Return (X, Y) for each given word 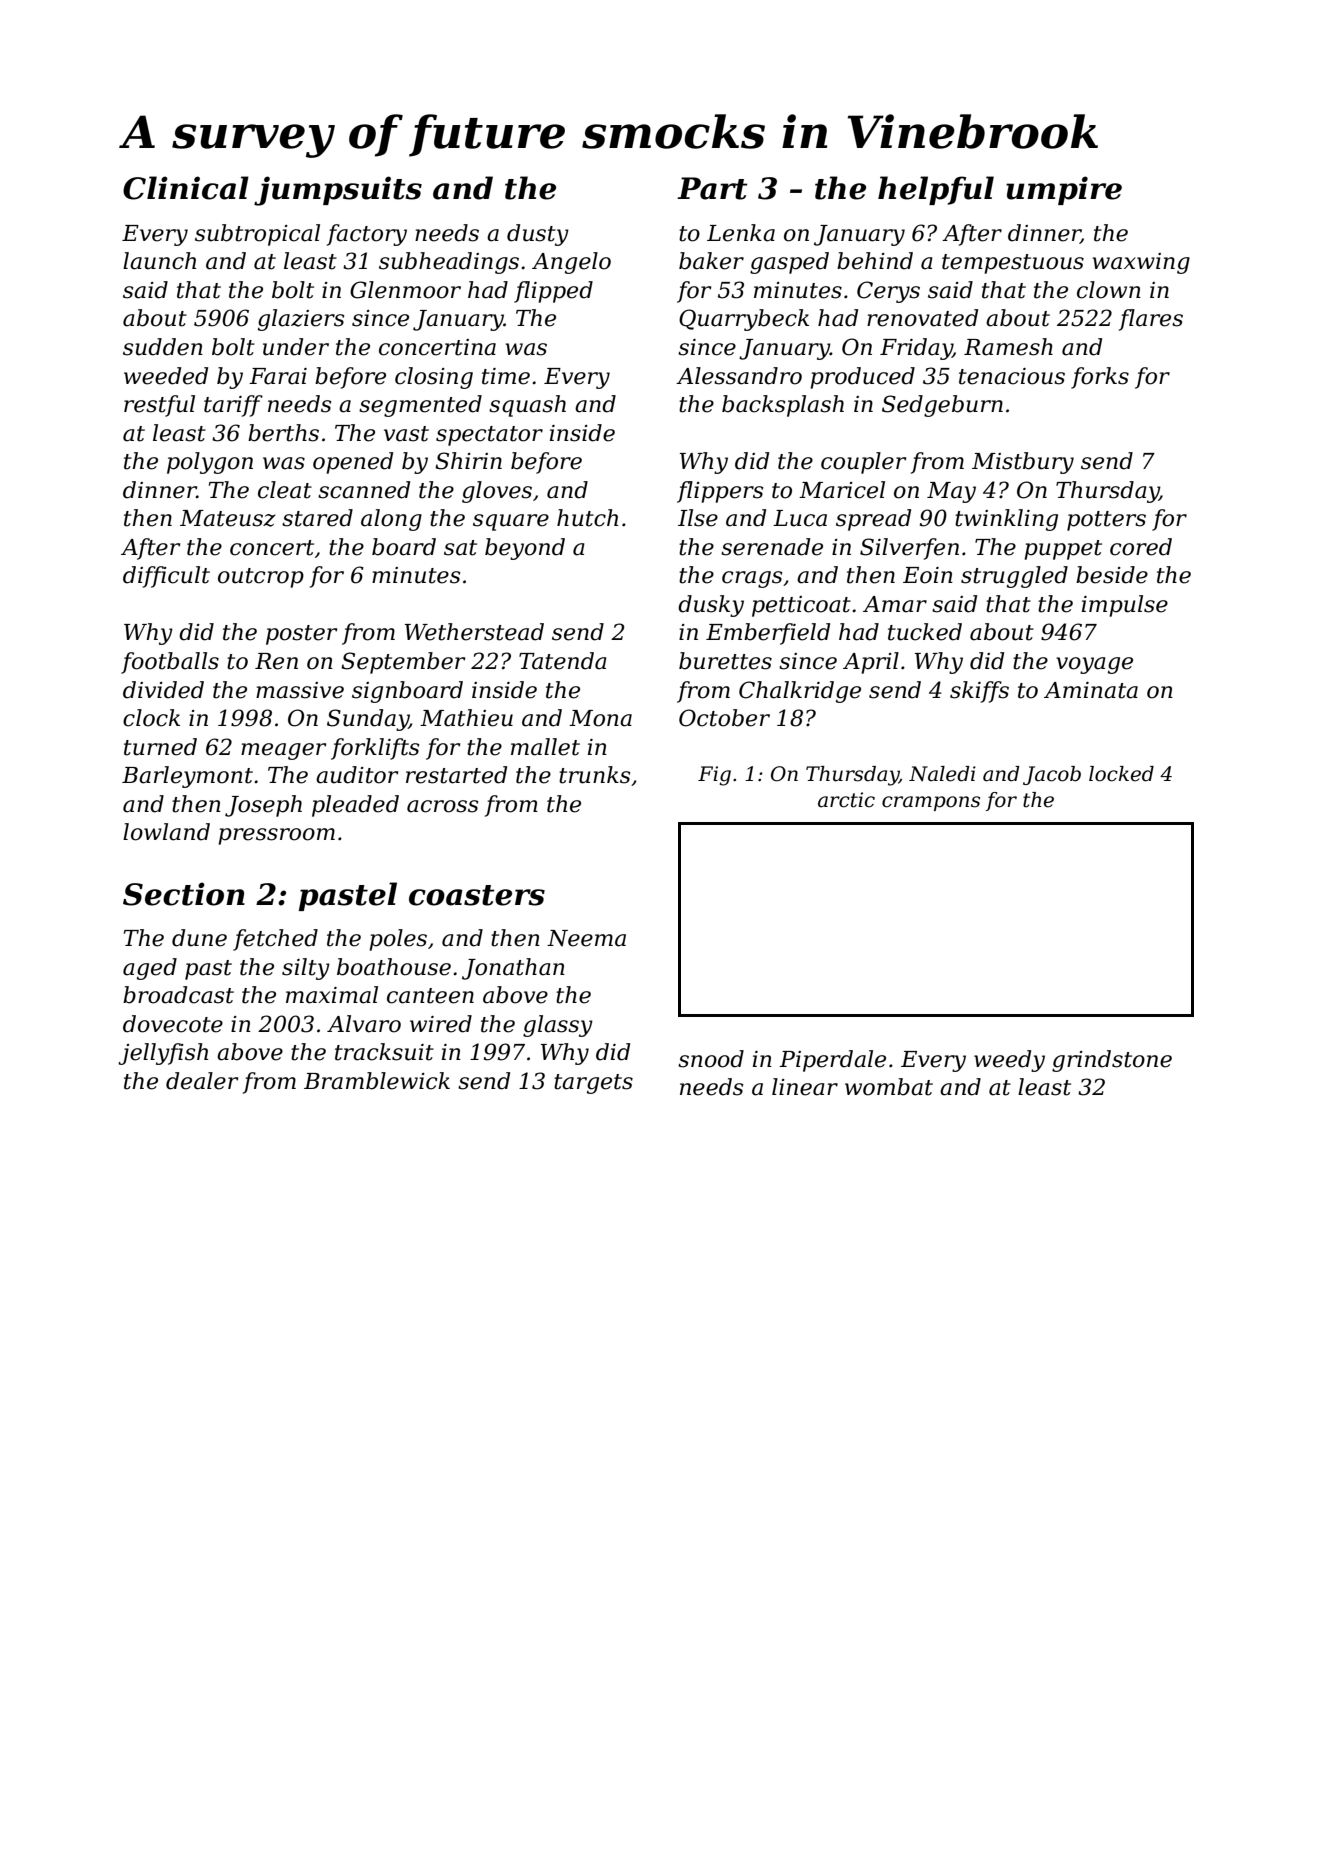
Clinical (186, 188)
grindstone (1112, 1061)
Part (712, 188)
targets (593, 1084)
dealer (202, 1081)
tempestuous (1013, 264)
